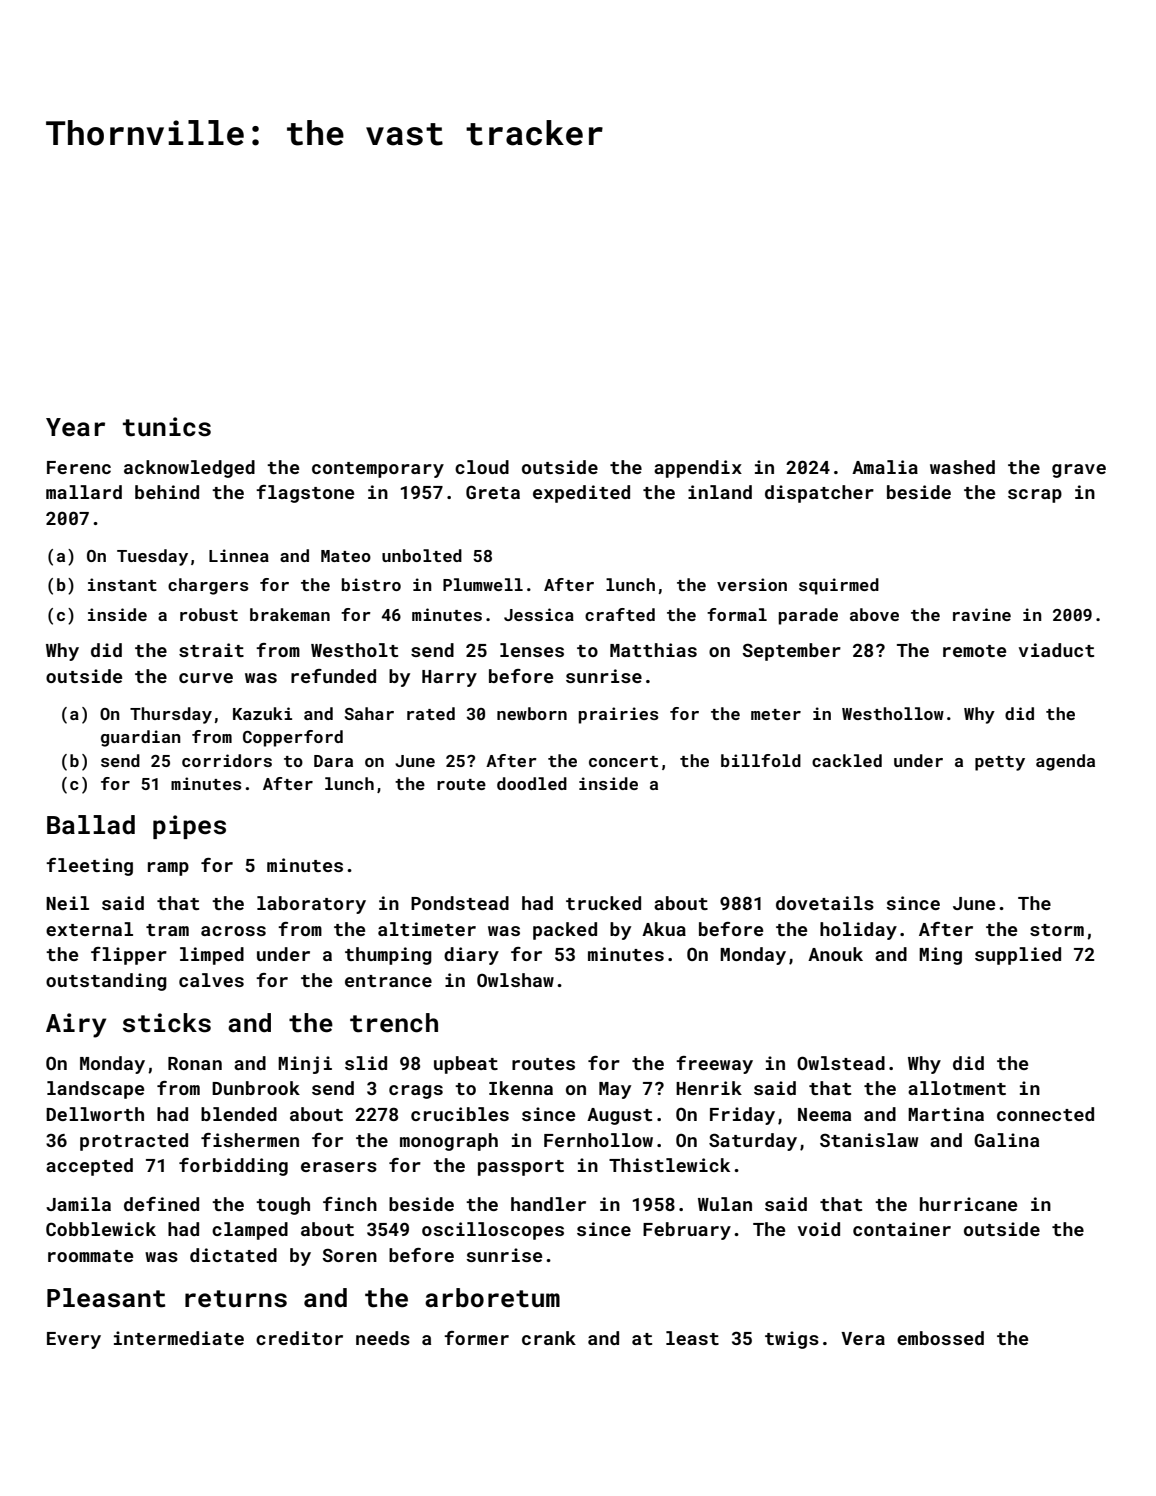 This screenshot has height=1496, width=1156. What do you see at coordinates (1045, 1114) in the screenshot?
I see `connected` at bounding box center [1045, 1114].
